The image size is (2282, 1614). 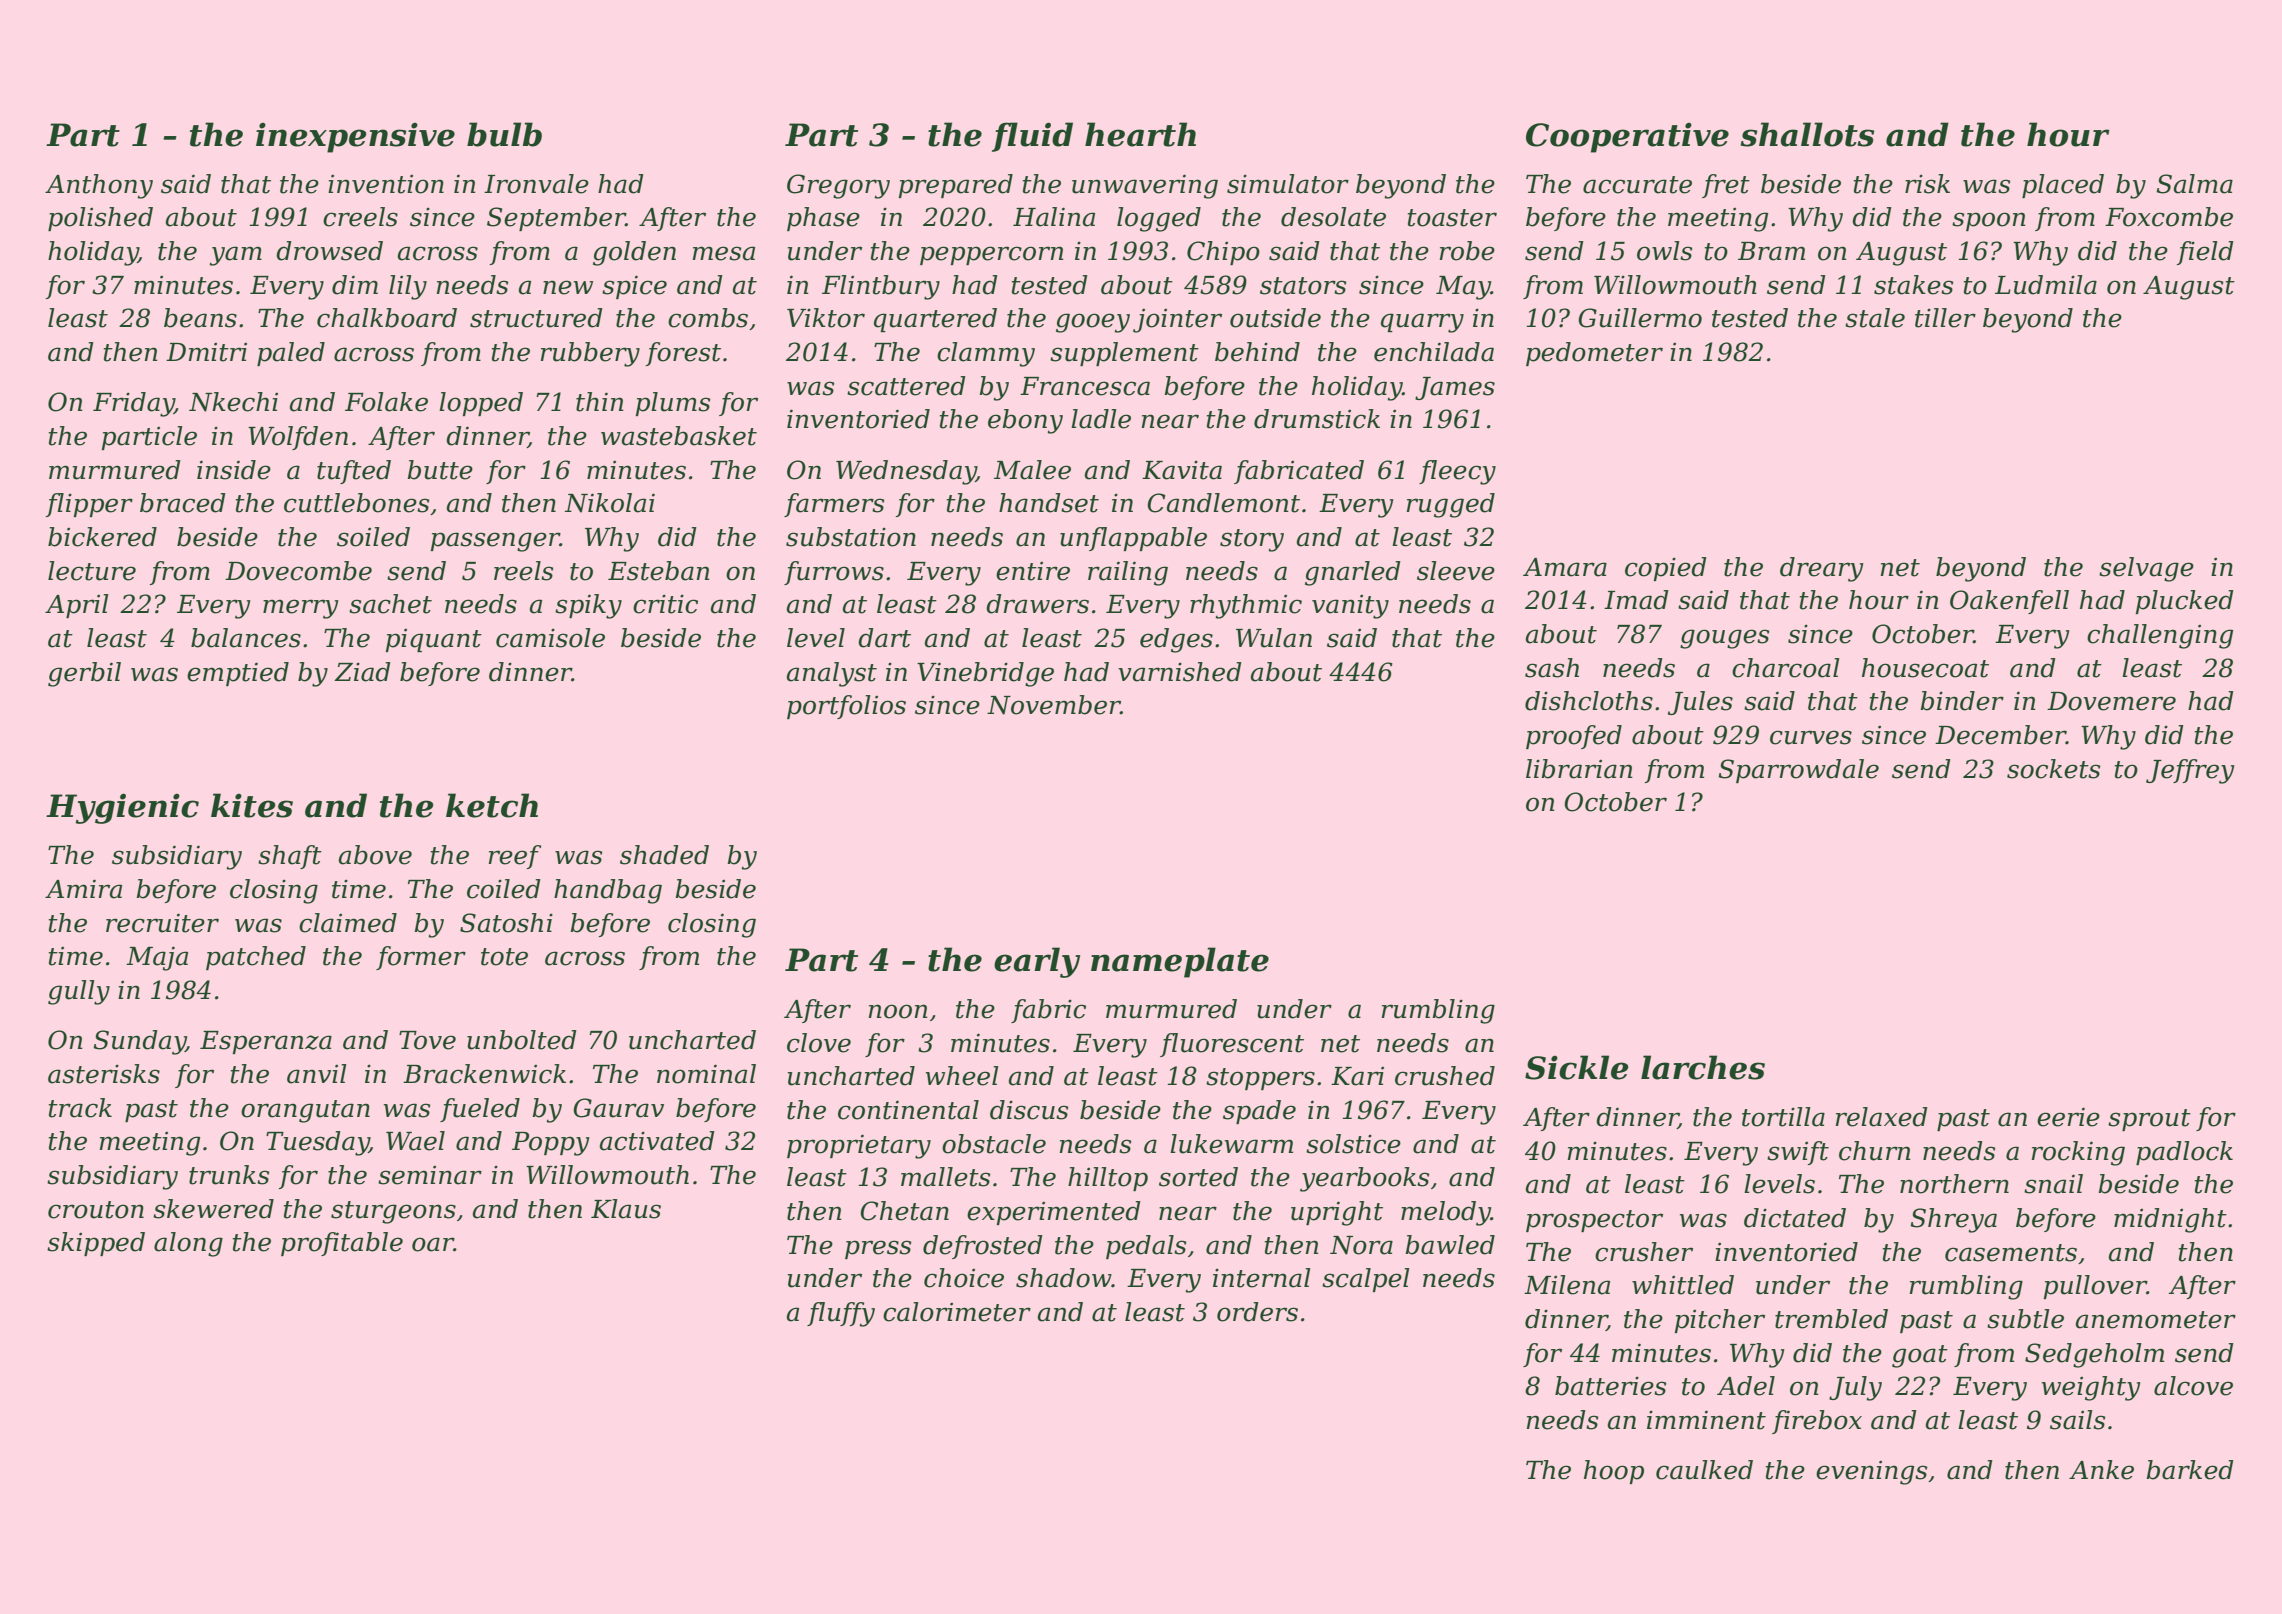 What do you see at coordinates (504, 957) in the page?
I see `tote` at bounding box center [504, 957].
